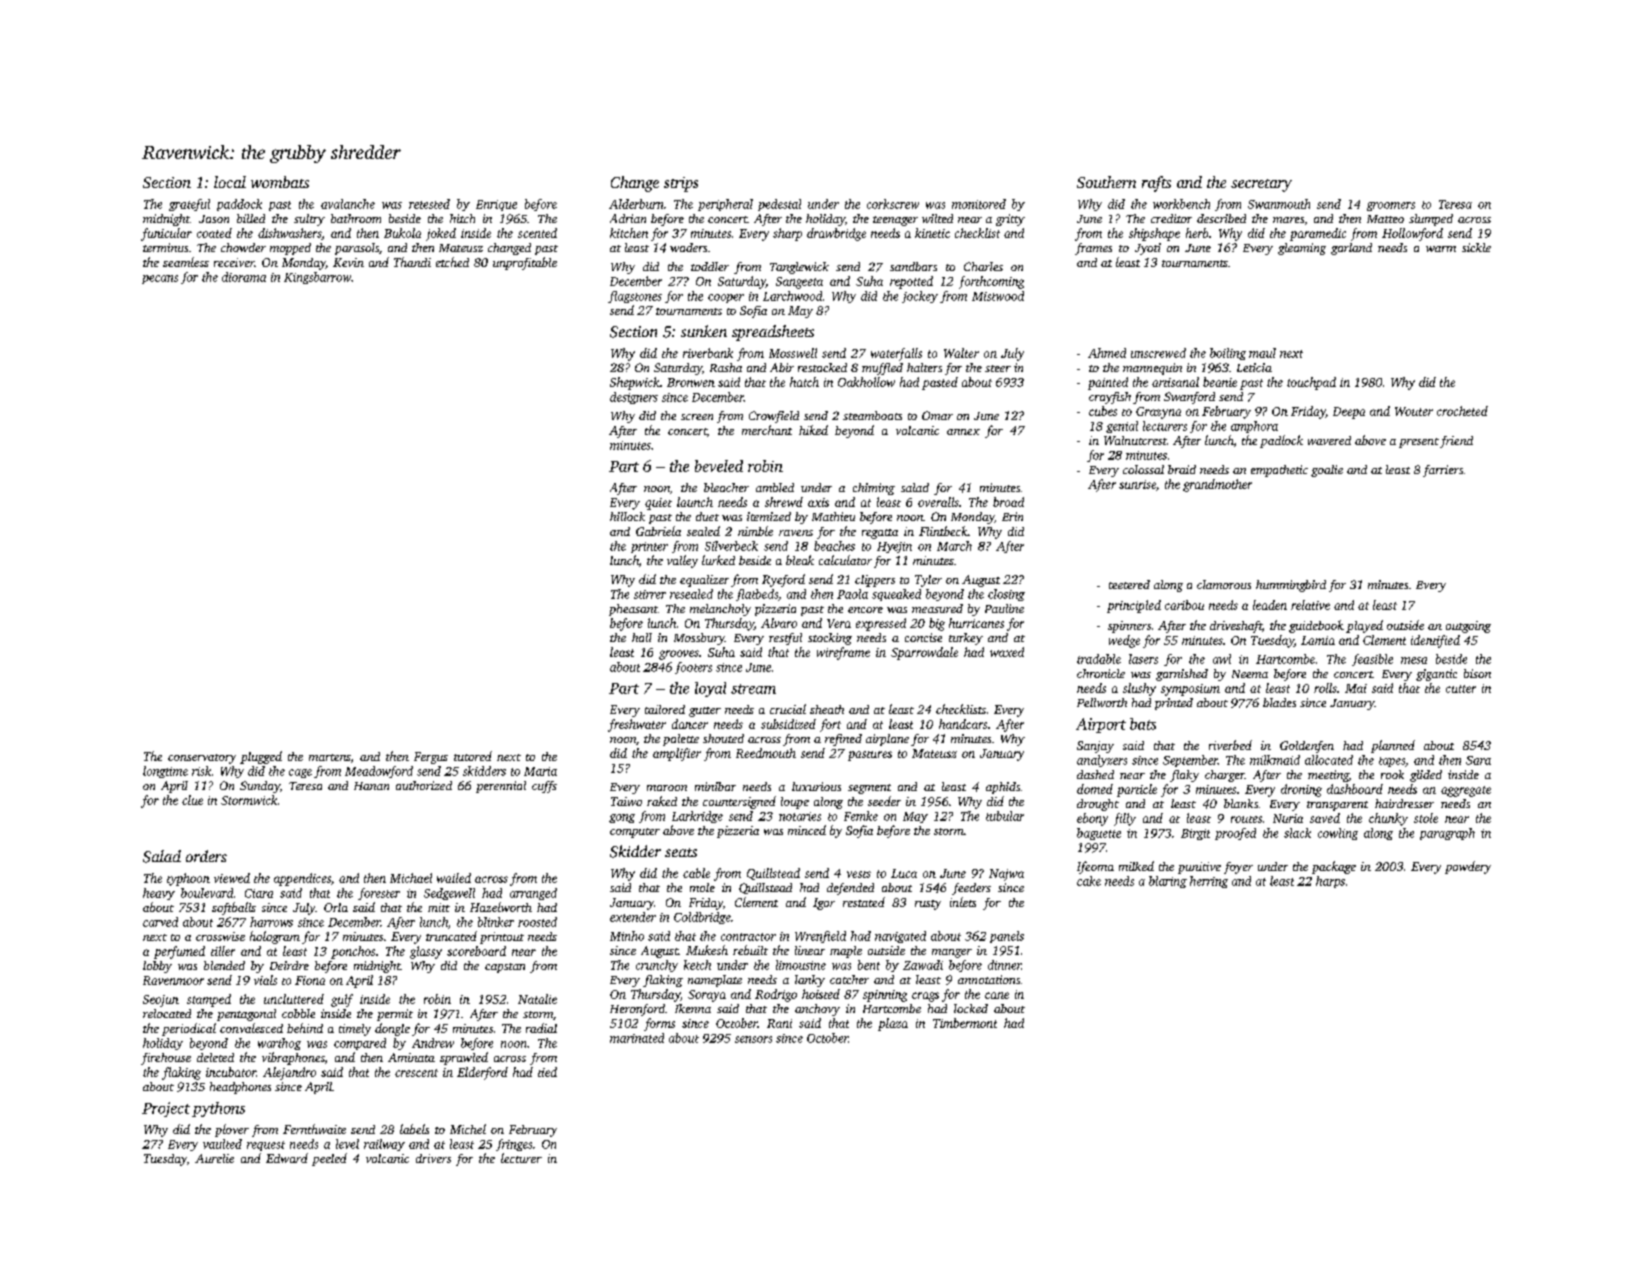 The image size is (1634, 1263). Describe the element at coordinates (160, 279) in the image. I see `pecans` at that location.
